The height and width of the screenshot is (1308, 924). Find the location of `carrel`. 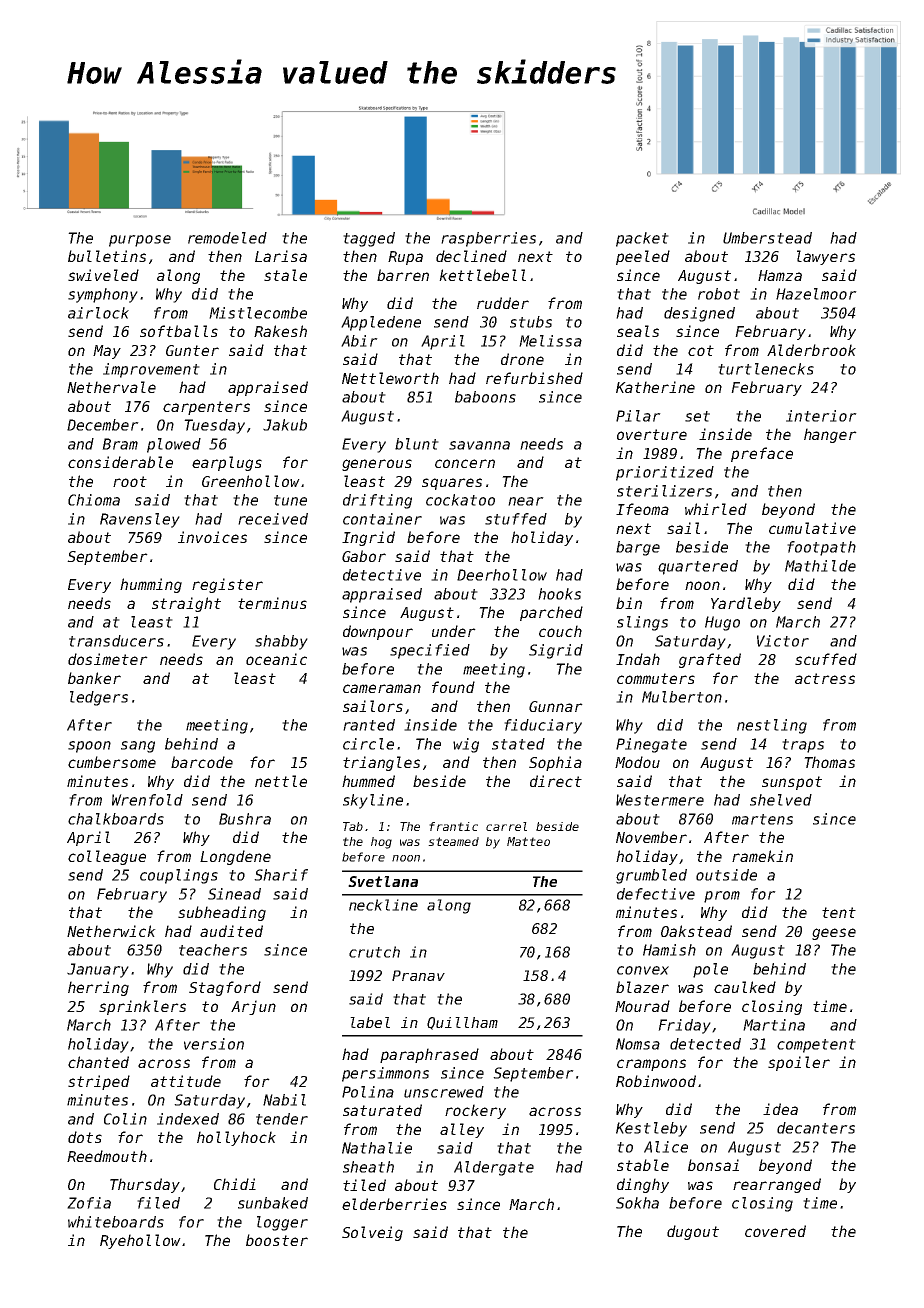

carrel is located at coordinates (506, 826).
